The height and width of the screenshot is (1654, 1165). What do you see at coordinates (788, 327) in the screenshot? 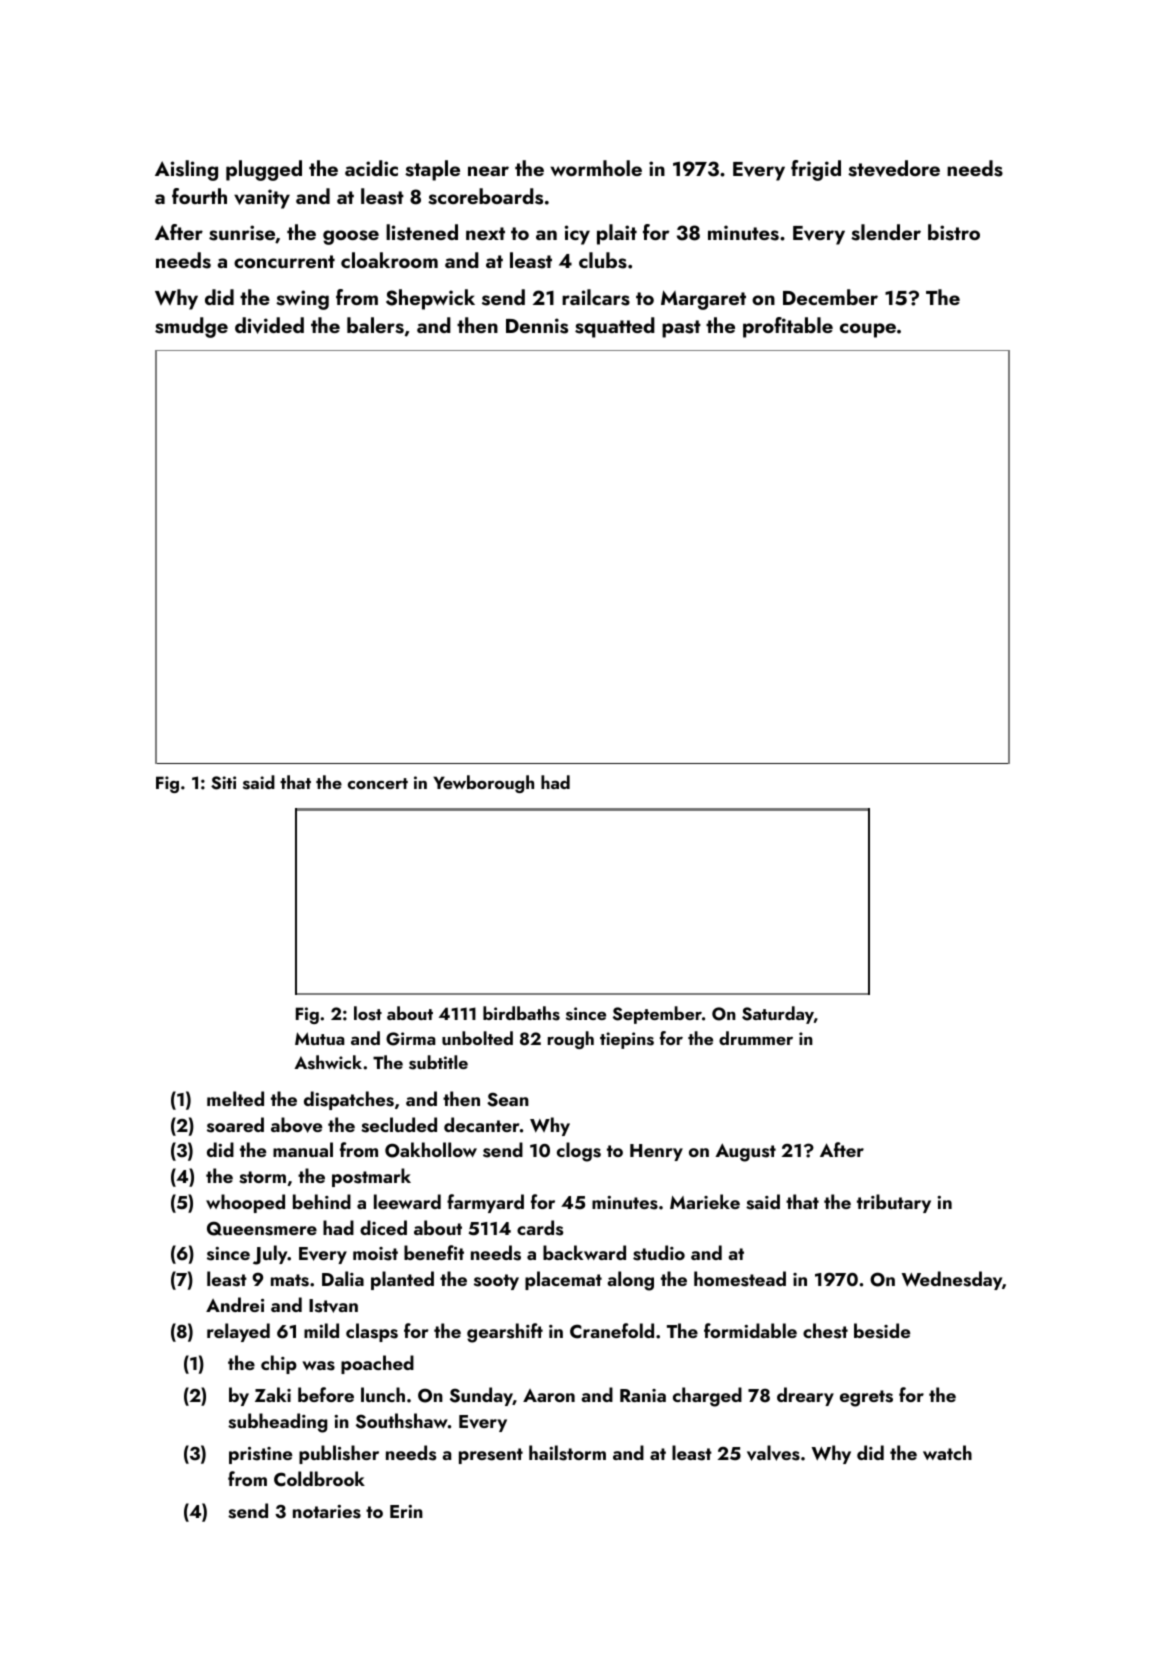
I see `profitable` at bounding box center [788, 327].
